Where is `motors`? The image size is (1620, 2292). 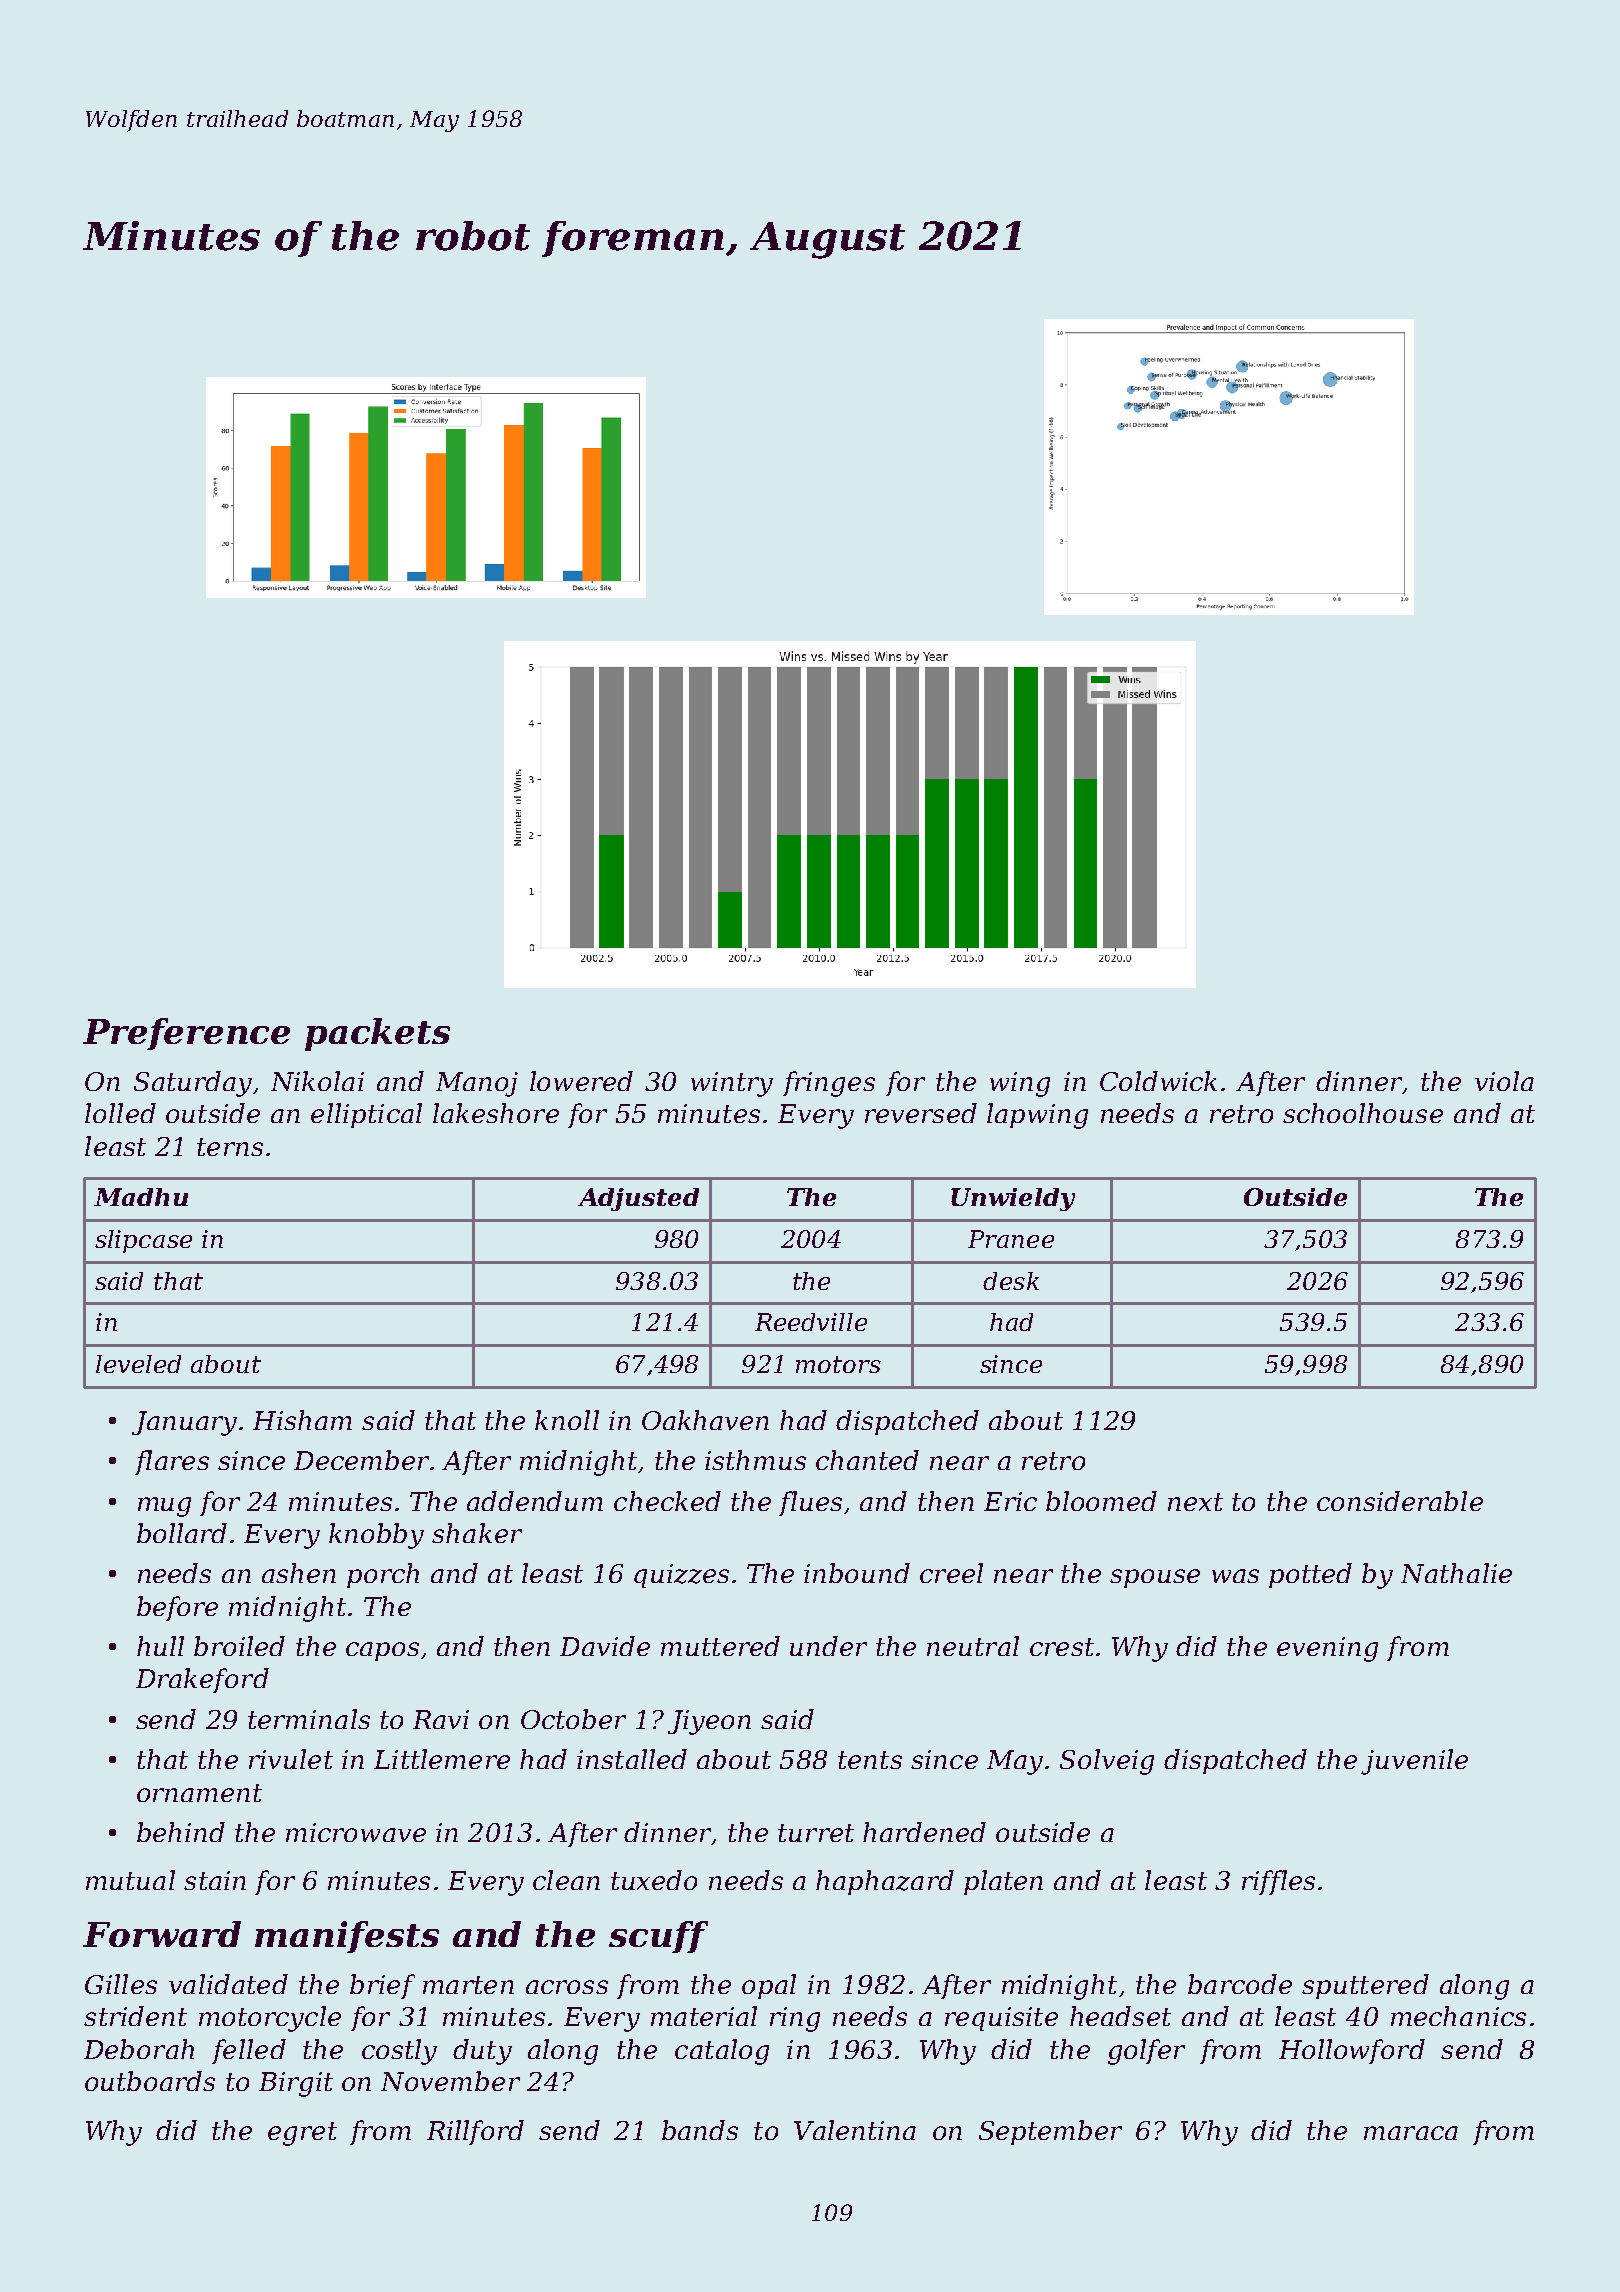 motors is located at coordinates (838, 1364).
